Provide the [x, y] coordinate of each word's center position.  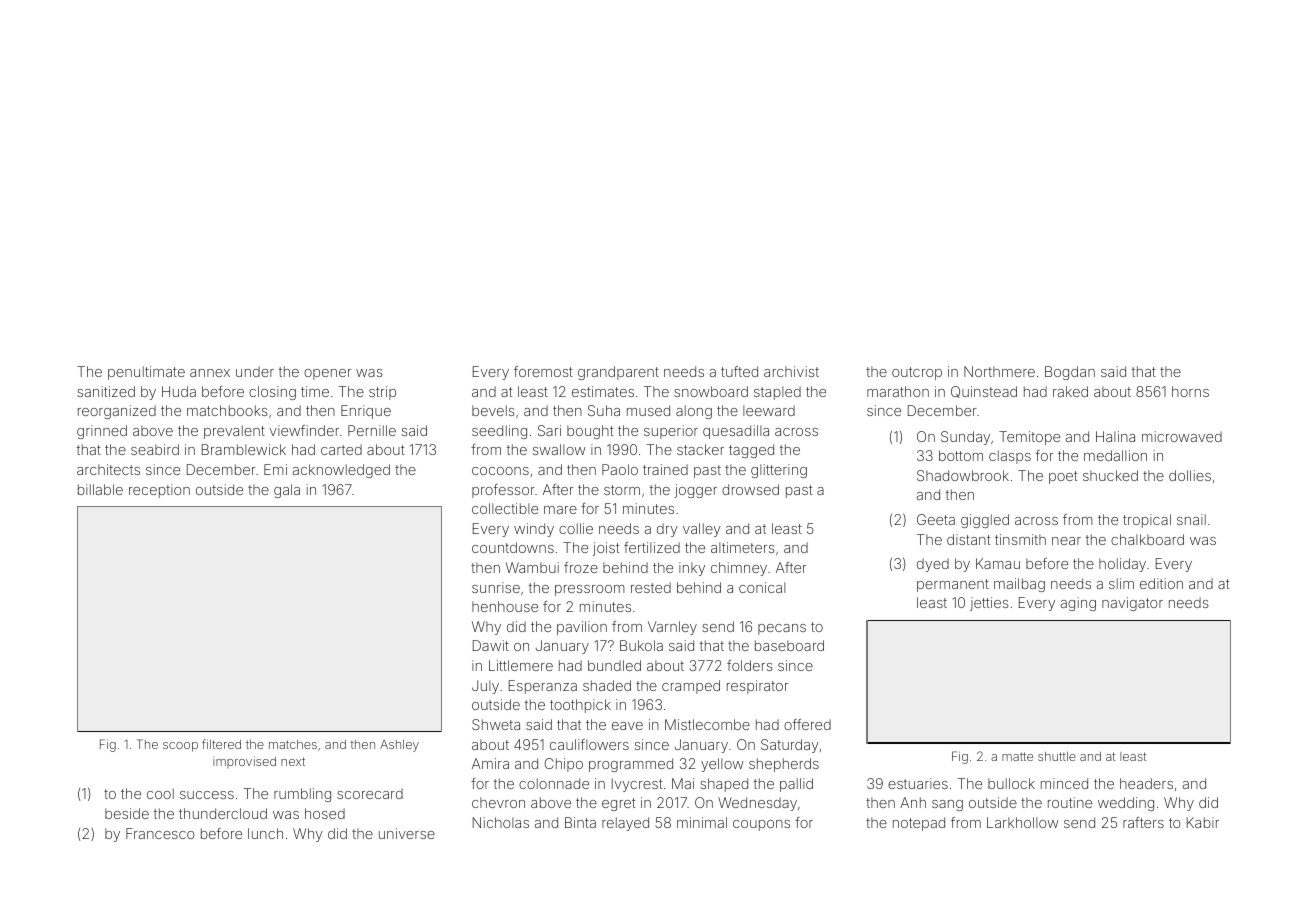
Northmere [999, 371]
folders [750, 665]
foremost [543, 371]
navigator [1132, 604]
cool [160, 793]
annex [210, 373]
